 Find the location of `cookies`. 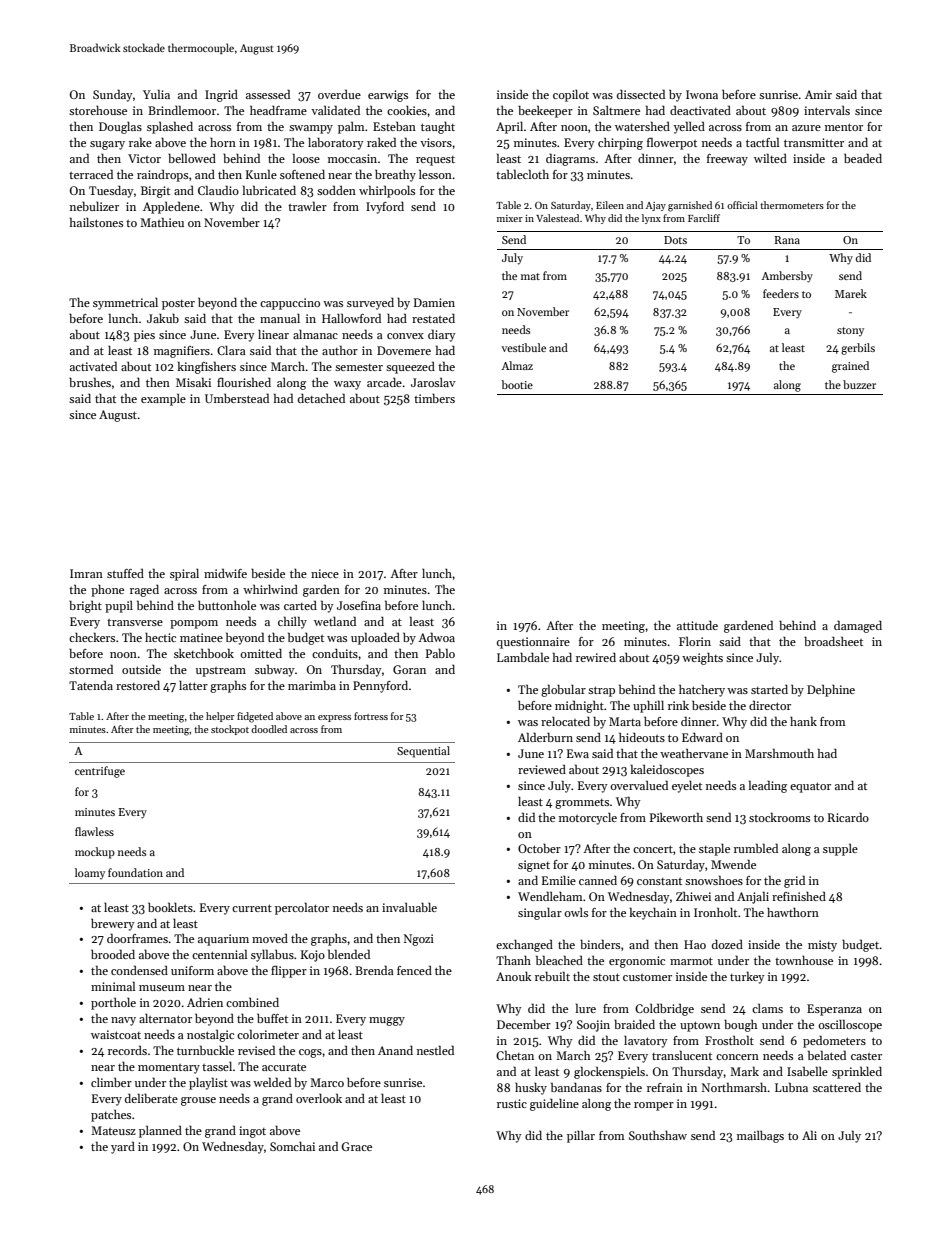

cookies is located at coordinates (407, 110).
